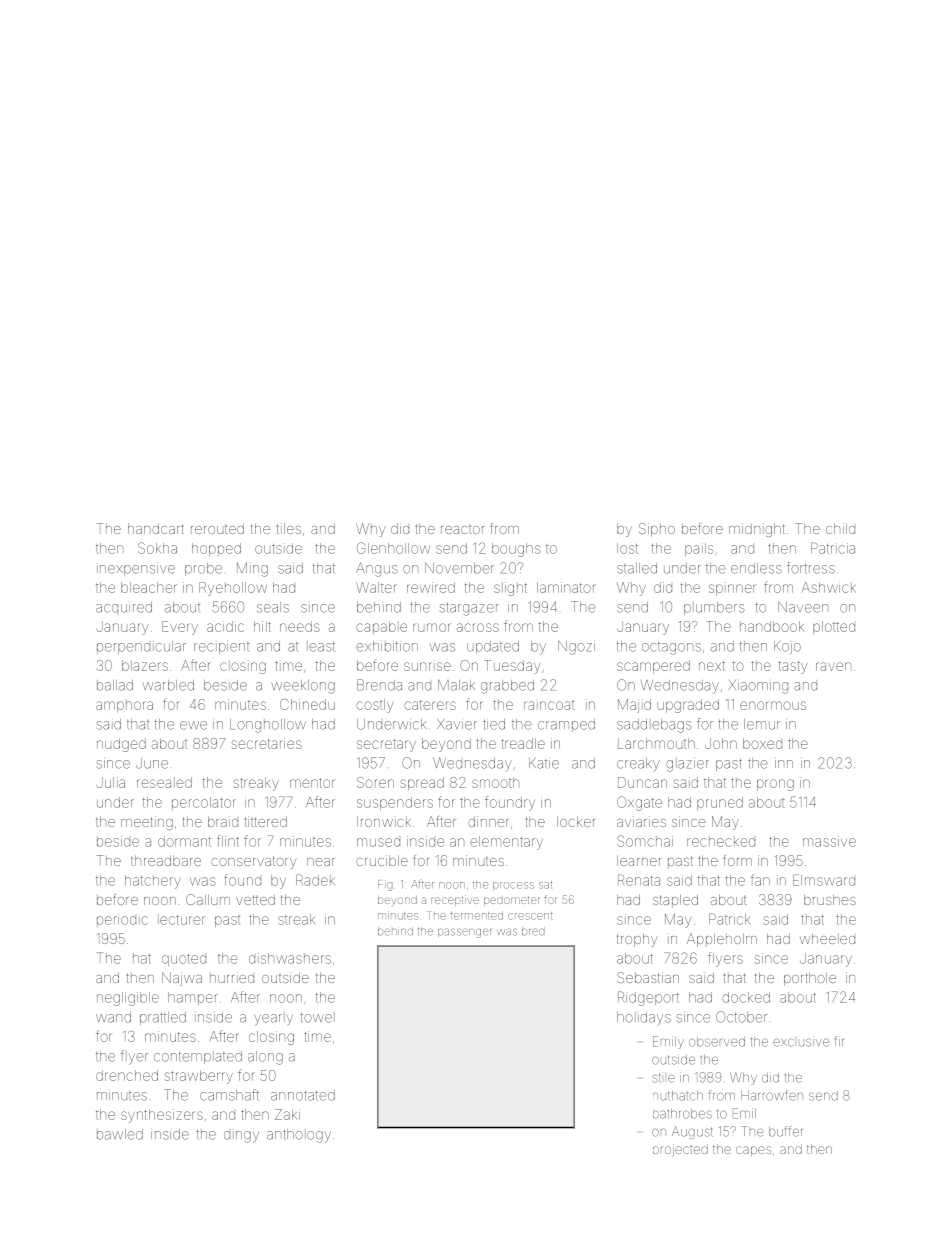  What do you see at coordinates (387, 646) in the document?
I see `exhibition` at bounding box center [387, 646].
